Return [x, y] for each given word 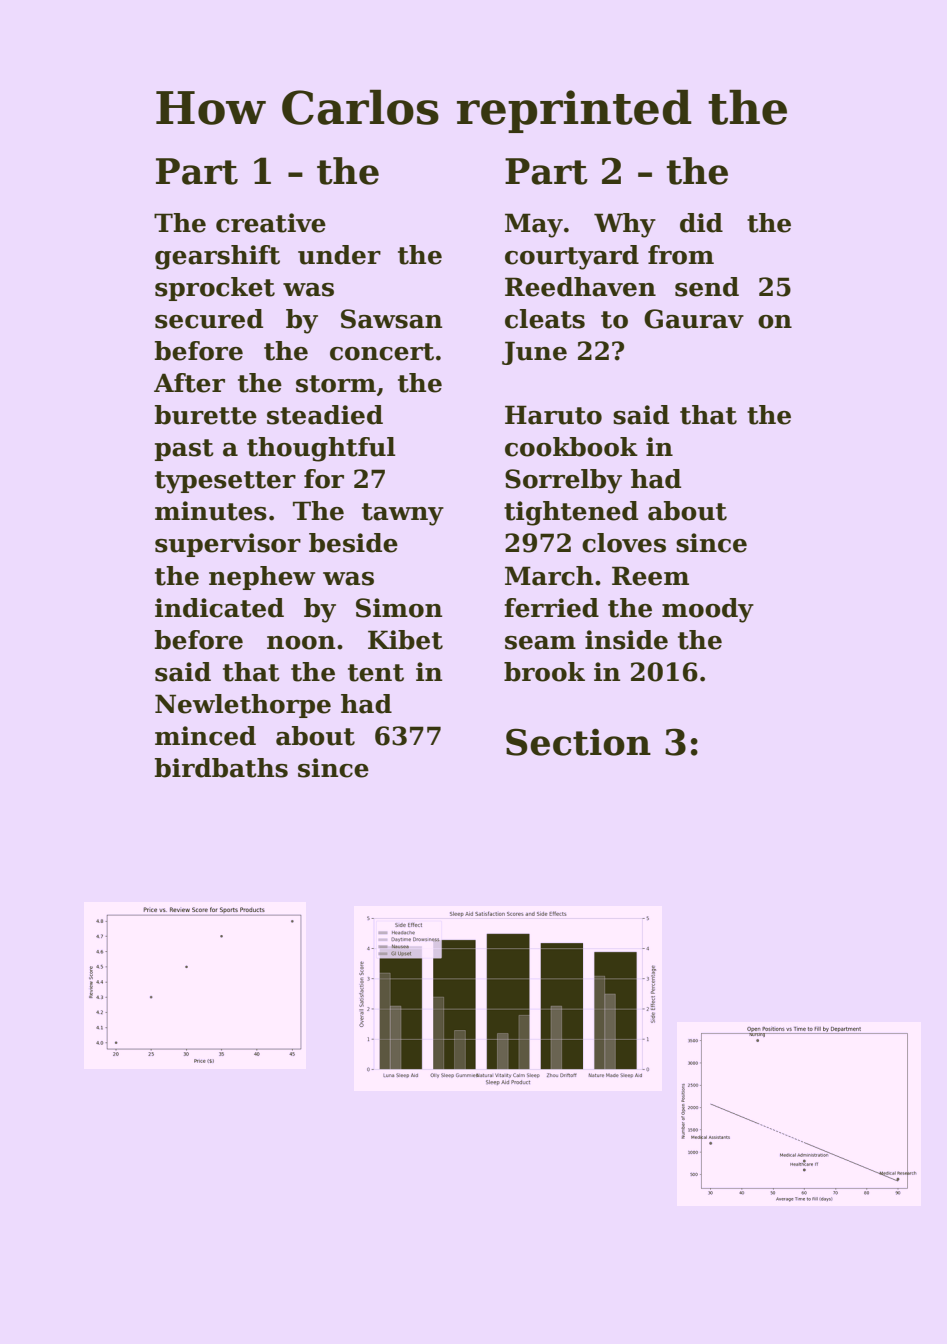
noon [301, 643]
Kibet [405, 640]
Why [625, 225]
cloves [624, 543]
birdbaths [221, 768]
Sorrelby [563, 481]
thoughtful [321, 449]
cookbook [571, 447]
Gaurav [694, 319]
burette [206, 415]
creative [271, 223]
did [701, 223]
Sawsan [391, 319]
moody [708, 610]
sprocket [215, 289]
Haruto [553, 415]
